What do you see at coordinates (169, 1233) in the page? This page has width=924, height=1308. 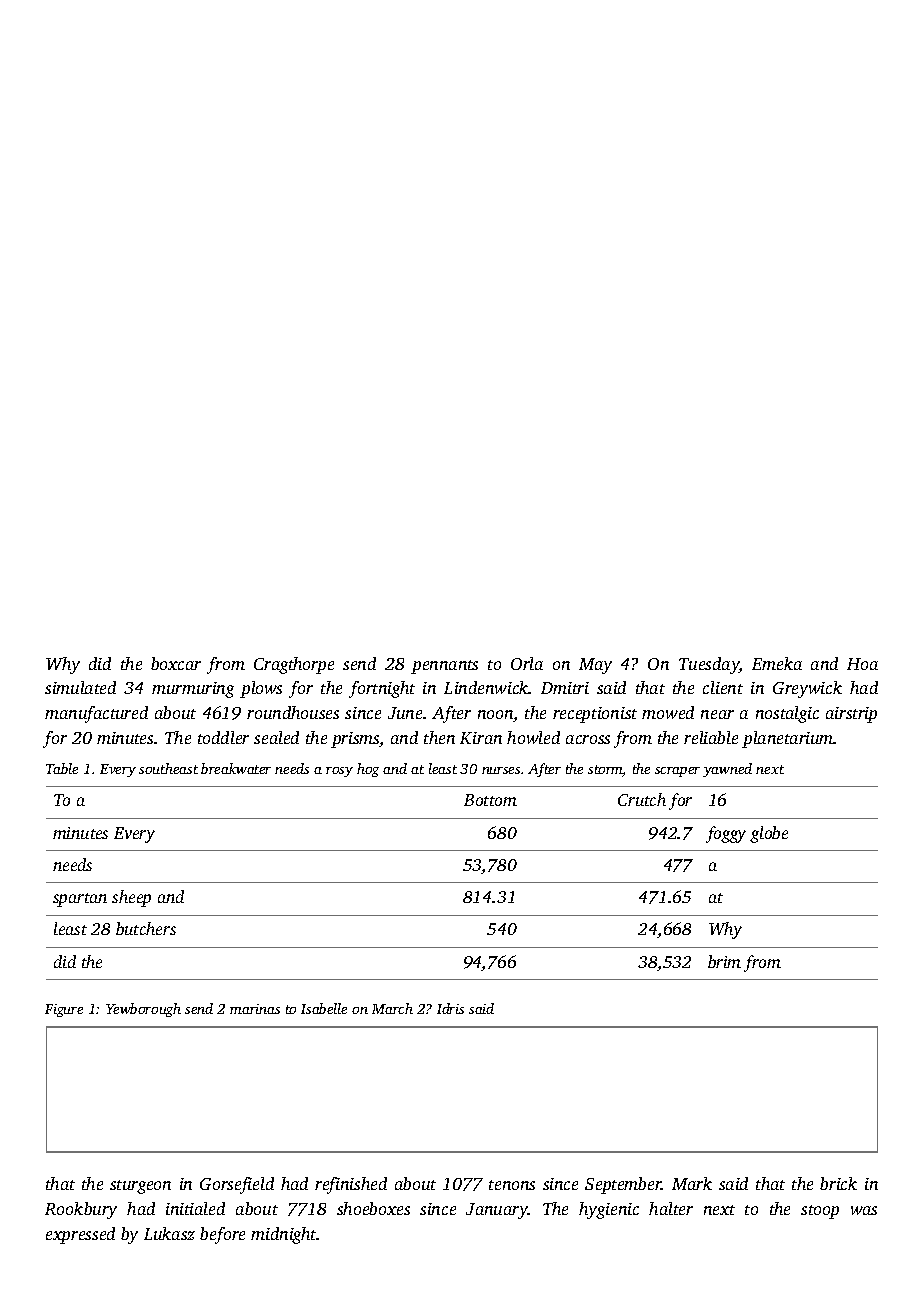 I see `Lukasz` at bounding box center [169, 1233].
